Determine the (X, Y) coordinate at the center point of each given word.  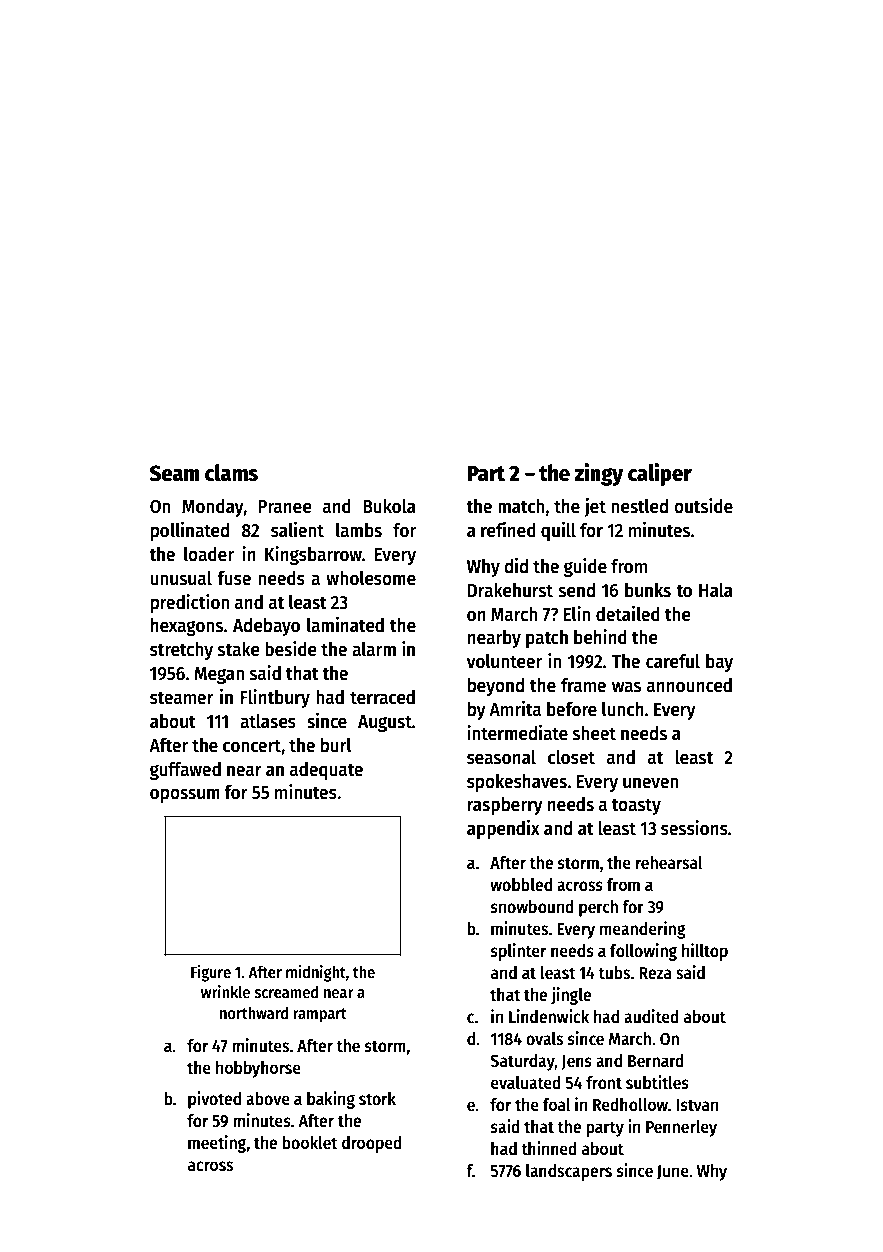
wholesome (371, 578)
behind (600, 637)
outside (703, 506)
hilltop (705, 952)
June (673, 1172)
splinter (518, 952)
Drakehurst (510, 590)
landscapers (569, 1172)
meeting (217, 1144)
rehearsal (669, 863)
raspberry (505, 805)
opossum (185, 795)
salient (297, 530)
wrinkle (225, 991)
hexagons (187, 626)
